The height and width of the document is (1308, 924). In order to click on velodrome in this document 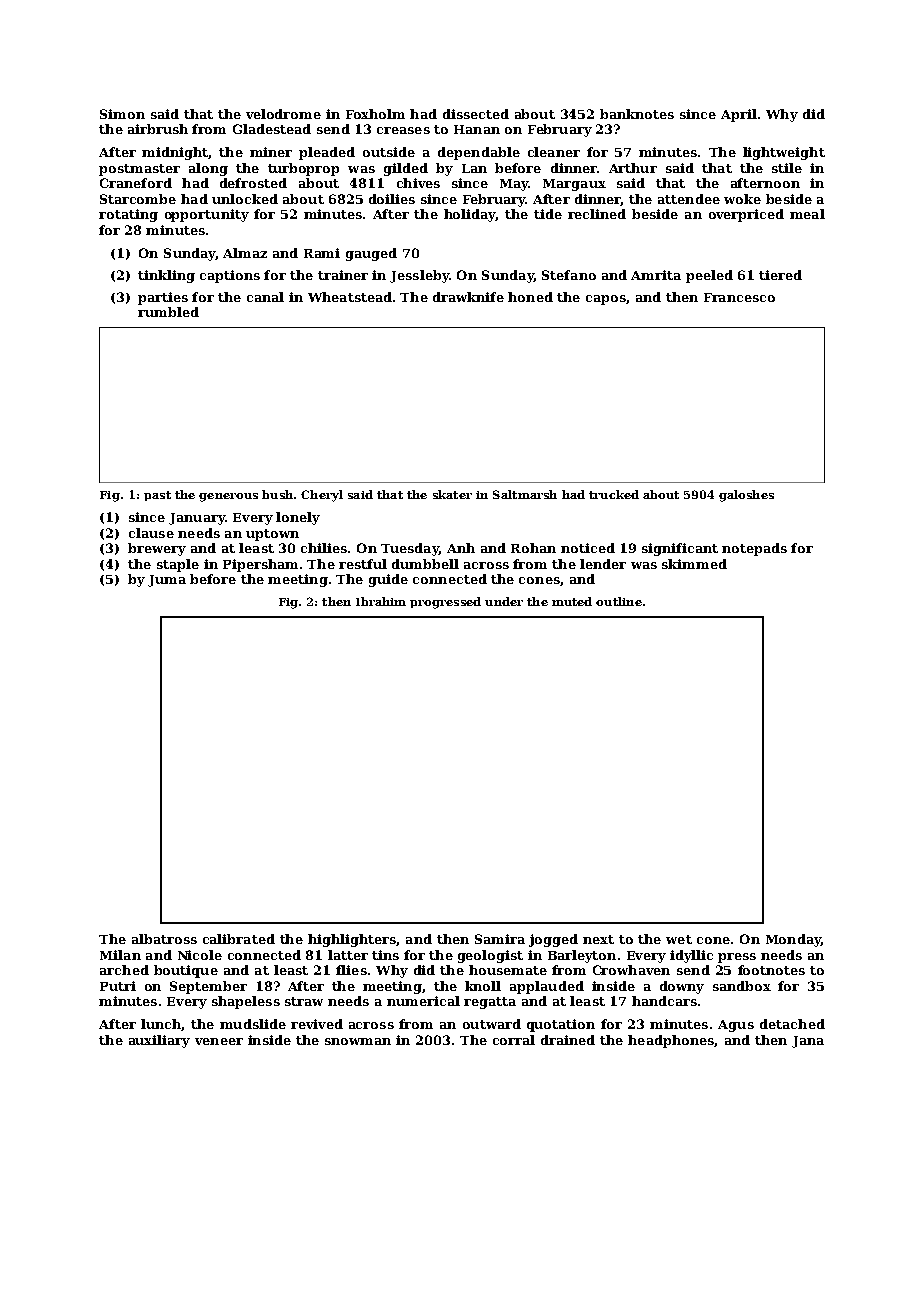, I will do `click(283, 114)`.
